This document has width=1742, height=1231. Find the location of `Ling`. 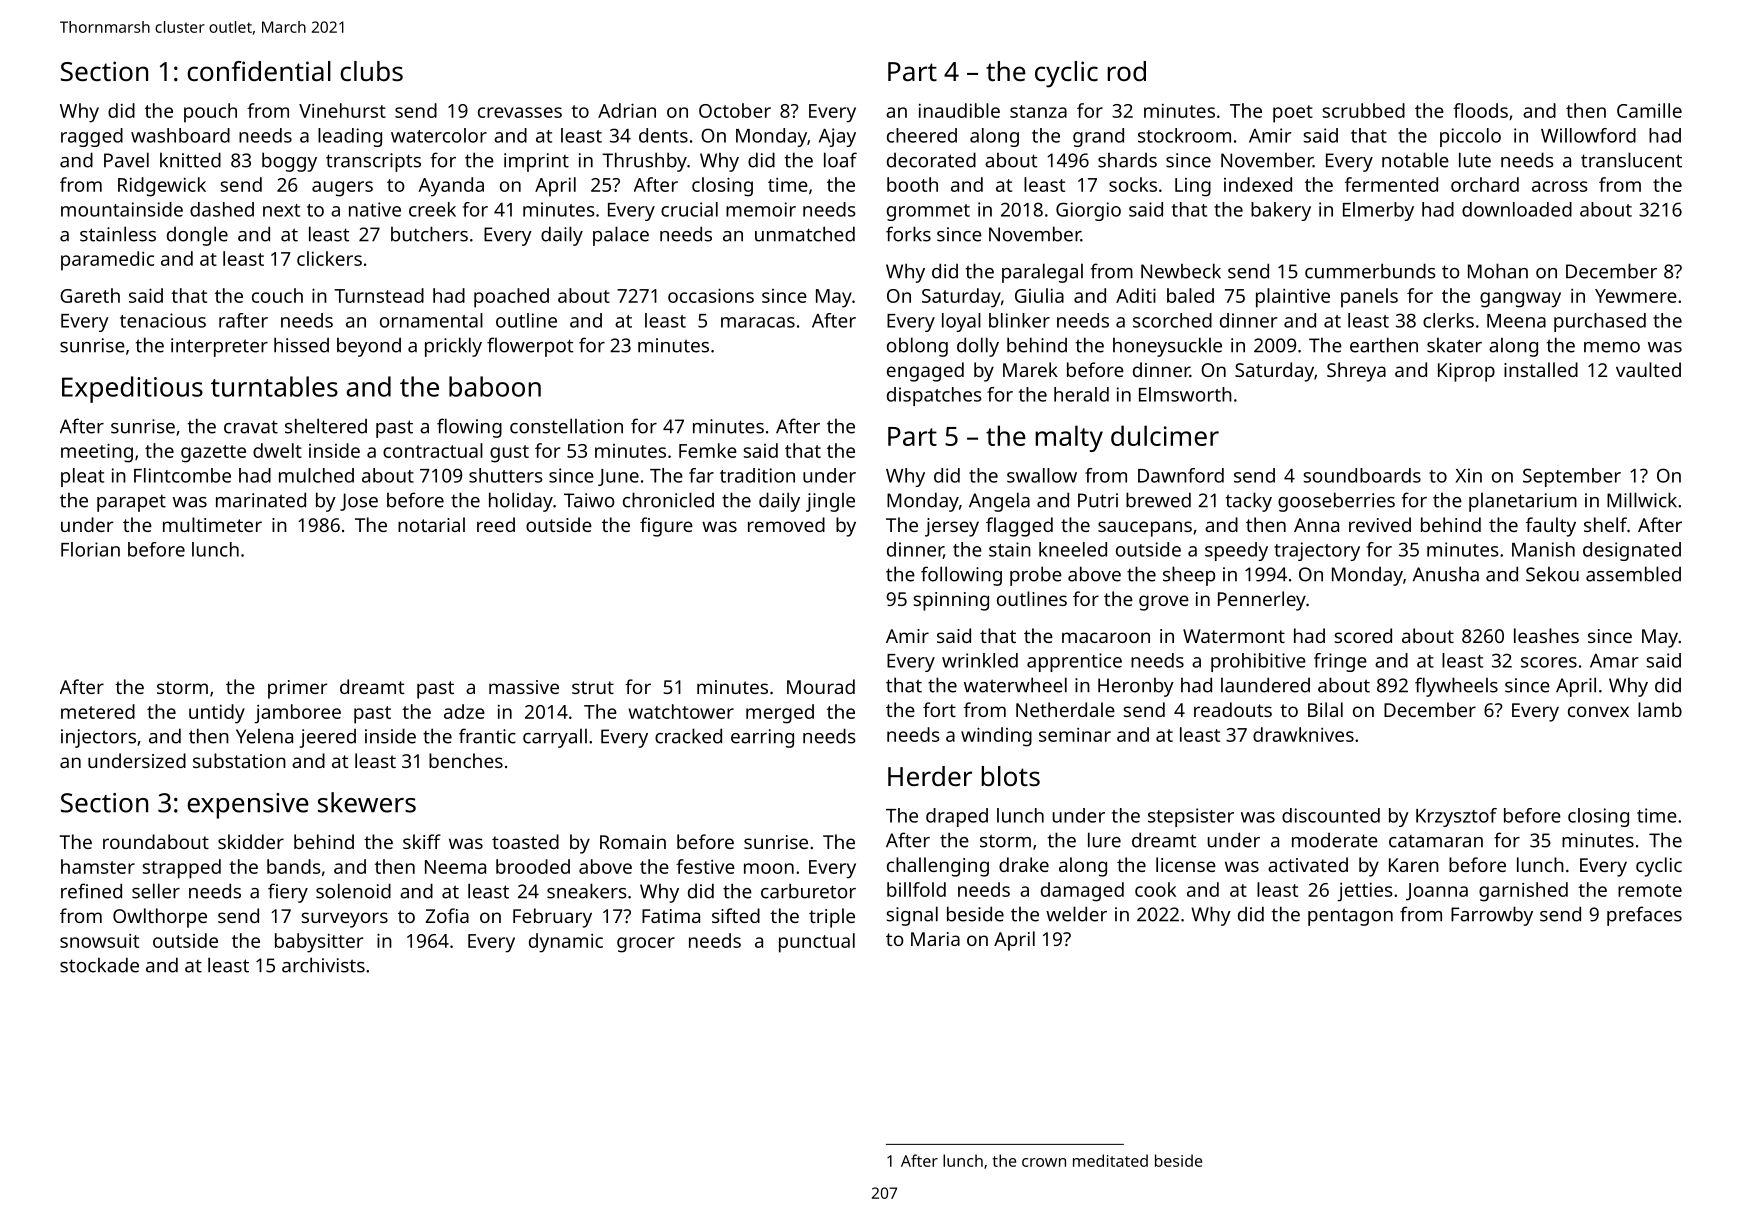

Ling is located at coordinates (1193, 187).
